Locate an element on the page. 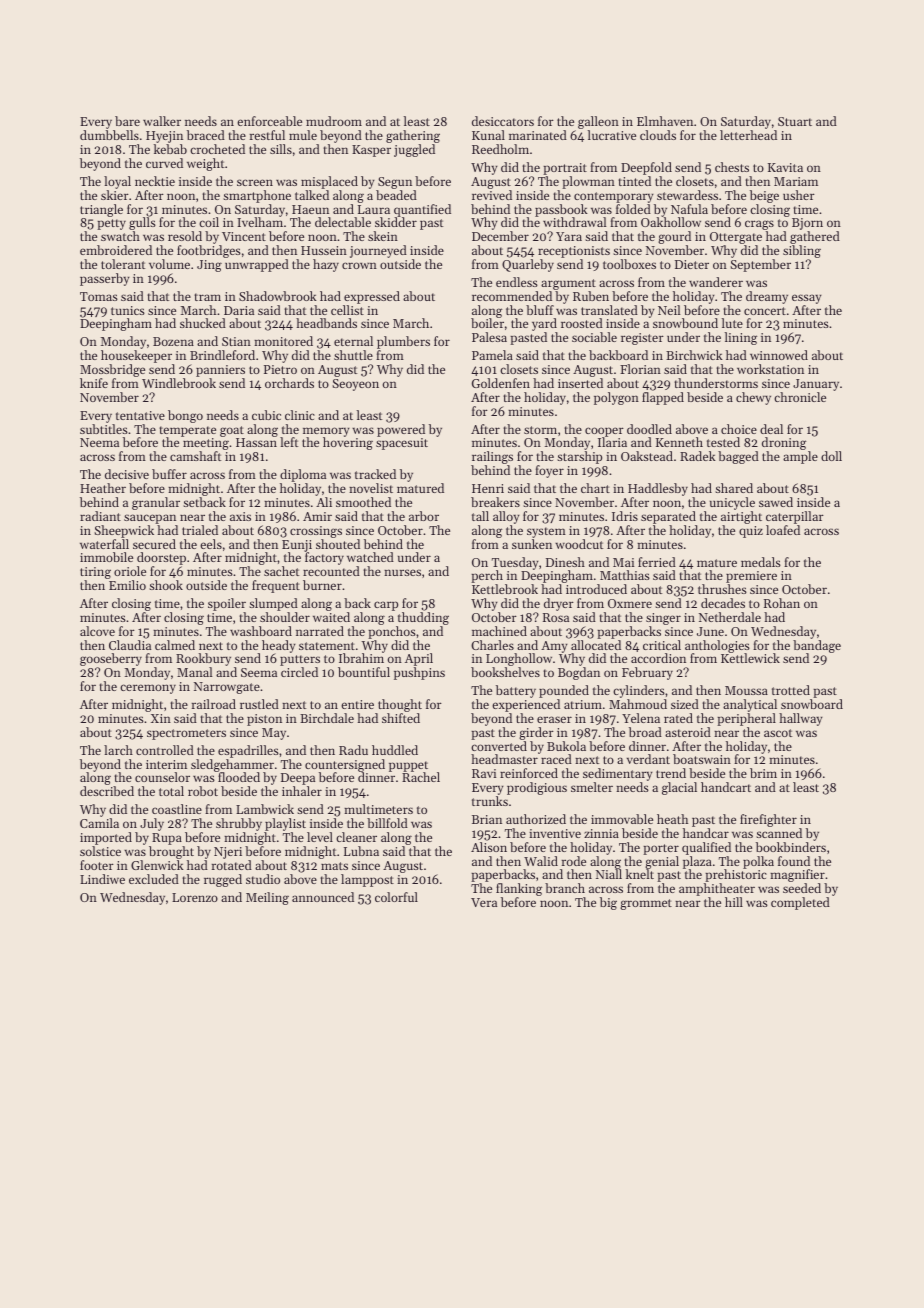  calmed is located at coordinates (175, 645).
